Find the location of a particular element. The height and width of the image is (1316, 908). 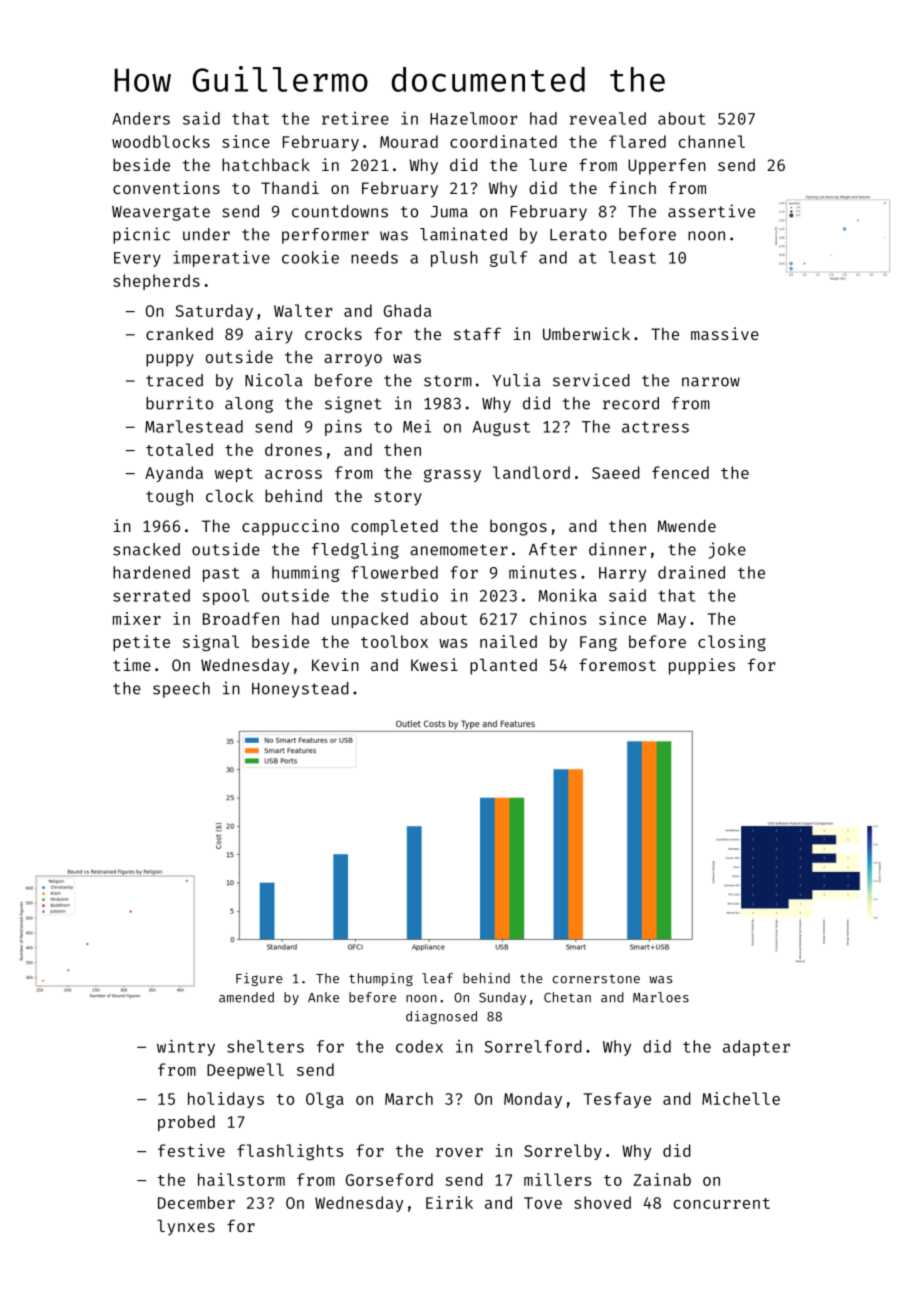

festive is located at coordinates (191, 1150).
